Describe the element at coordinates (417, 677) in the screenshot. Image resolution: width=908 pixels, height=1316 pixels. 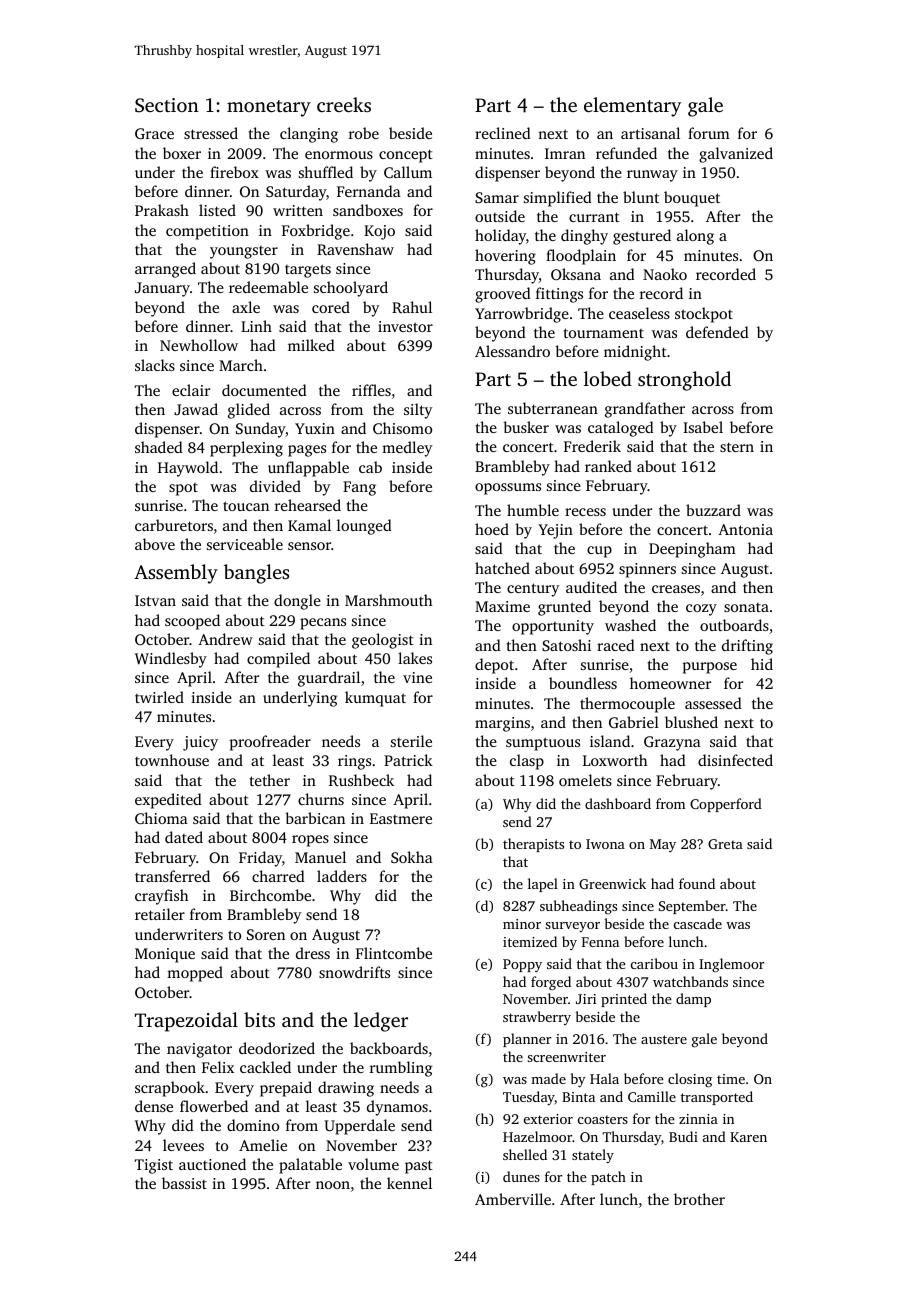
I see `vine` at that location.
